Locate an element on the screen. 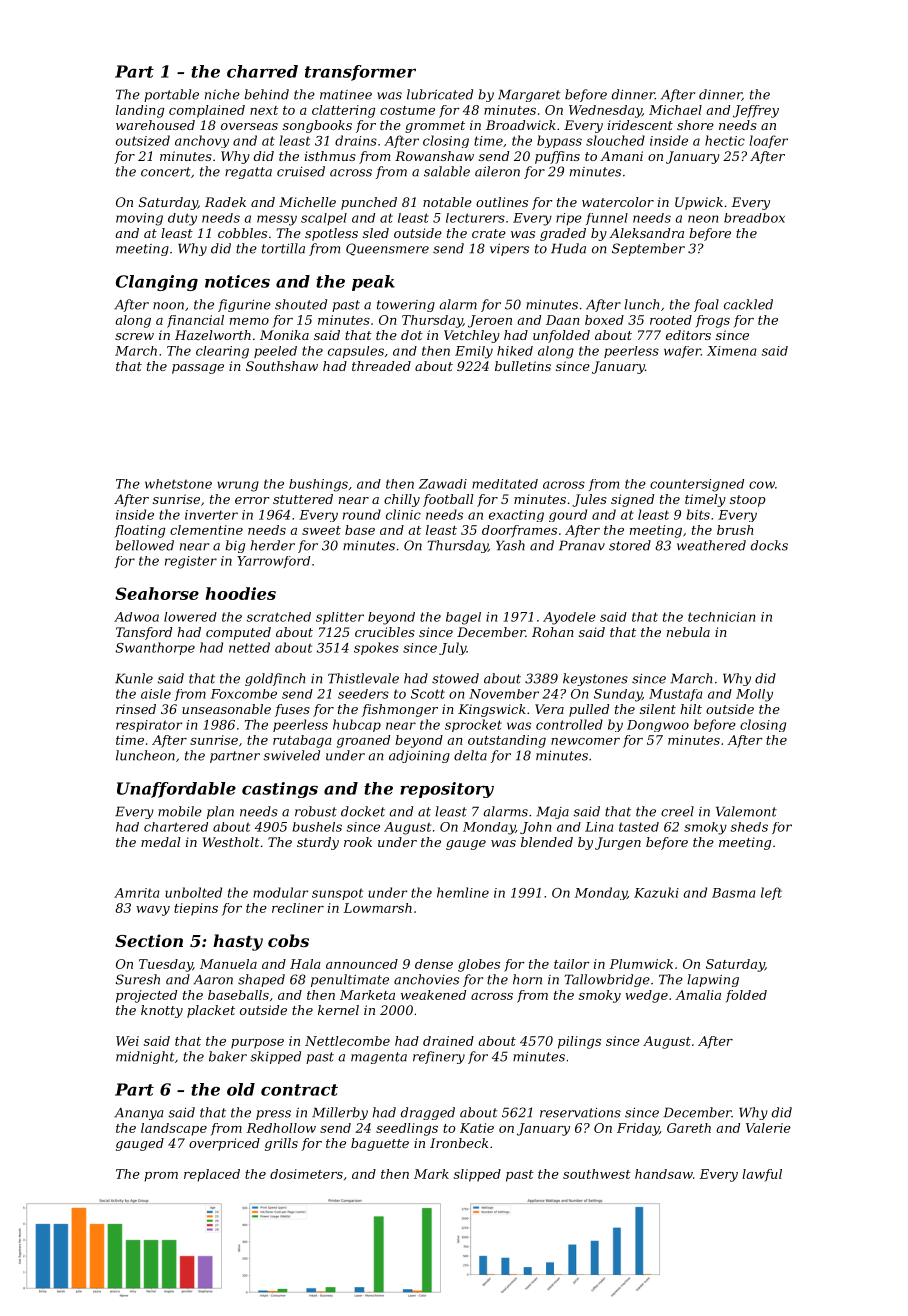  portable is located at coordinates (171, 95).
